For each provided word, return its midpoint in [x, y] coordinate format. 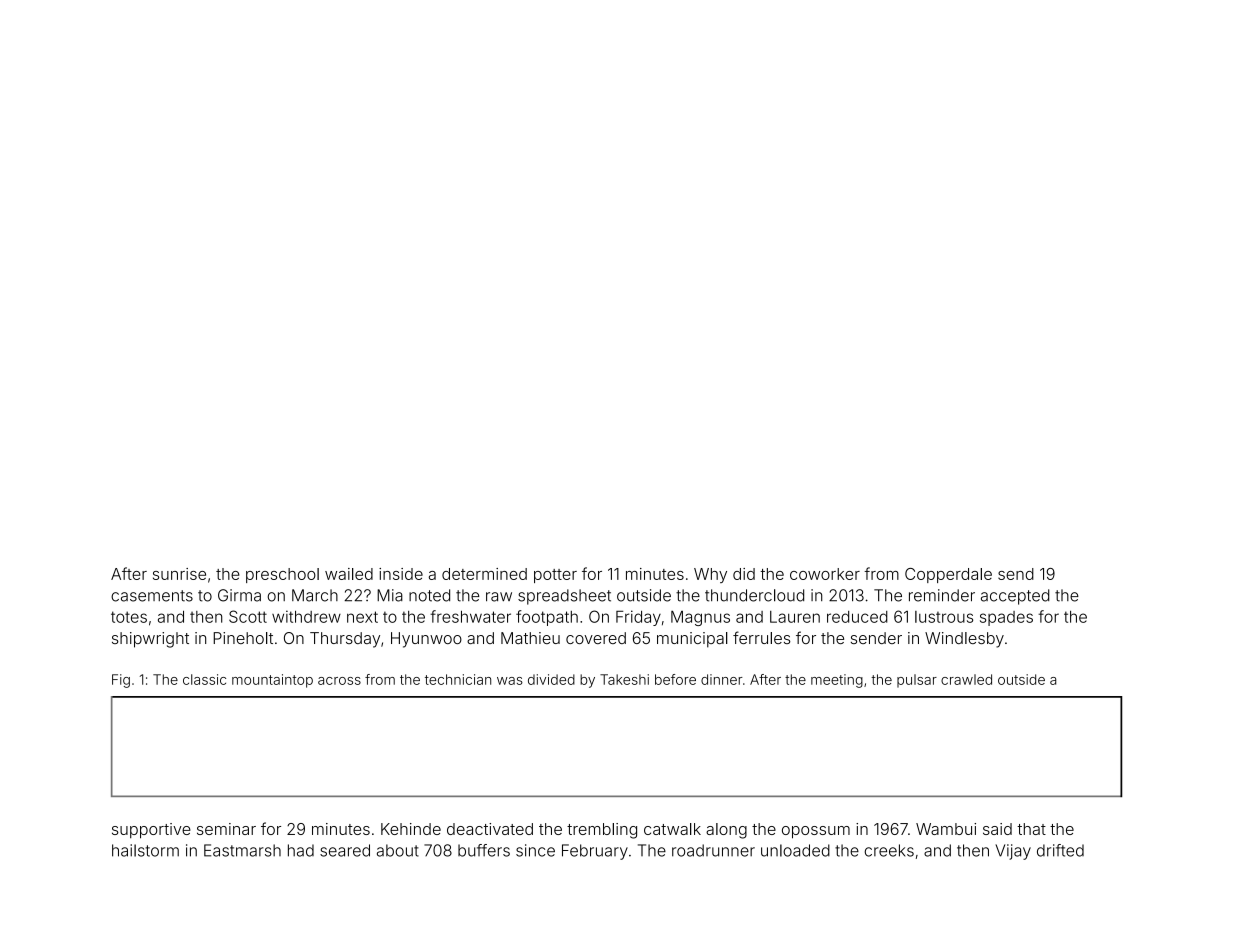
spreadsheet [564, 597]
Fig [121, 681]
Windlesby [964, 640]
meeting [837, 681]
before [675, 679]
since [535, 850]
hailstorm [145, 850]
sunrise [179, 574]
